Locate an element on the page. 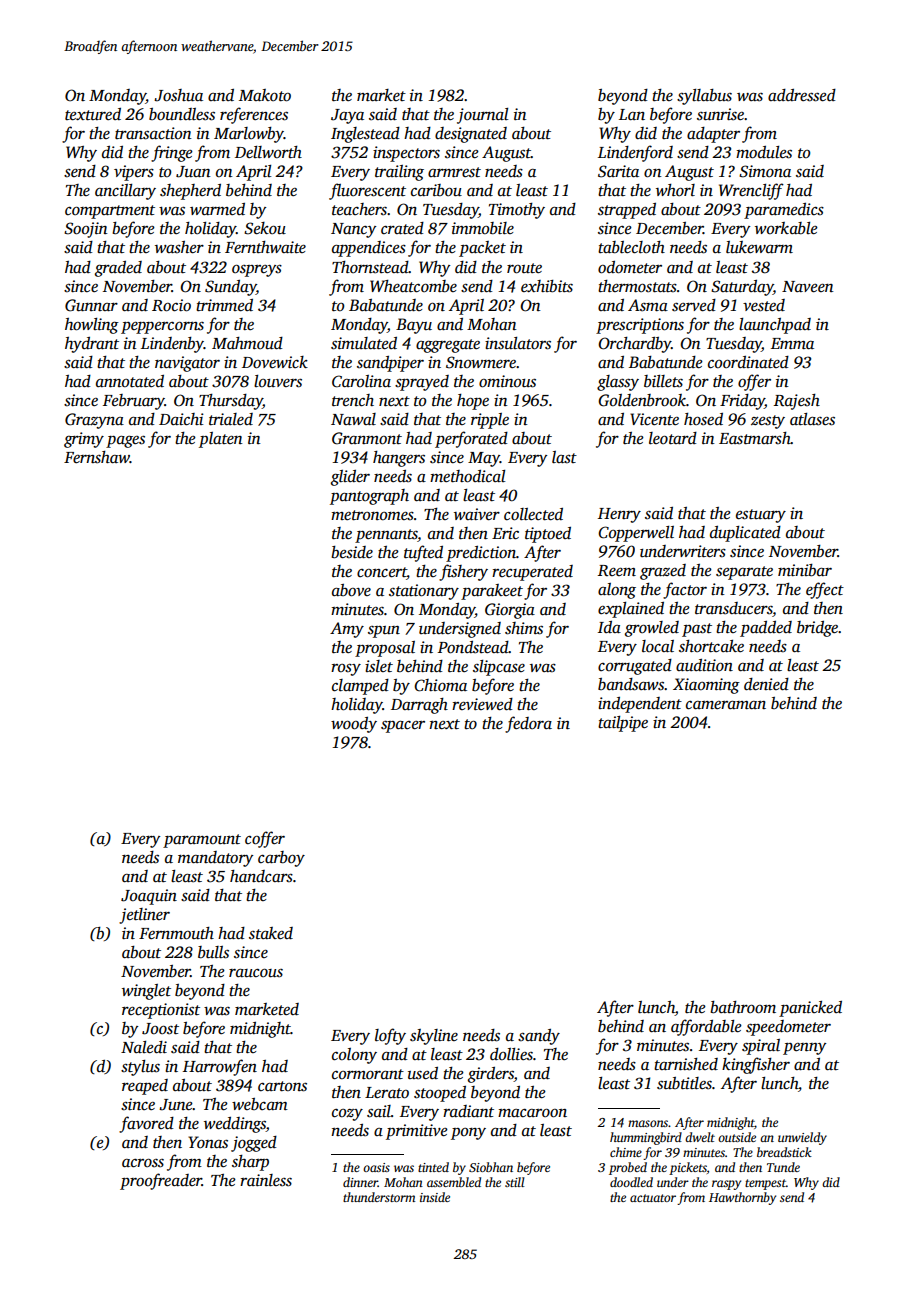  bulls is located at coordinates (213, 952).
